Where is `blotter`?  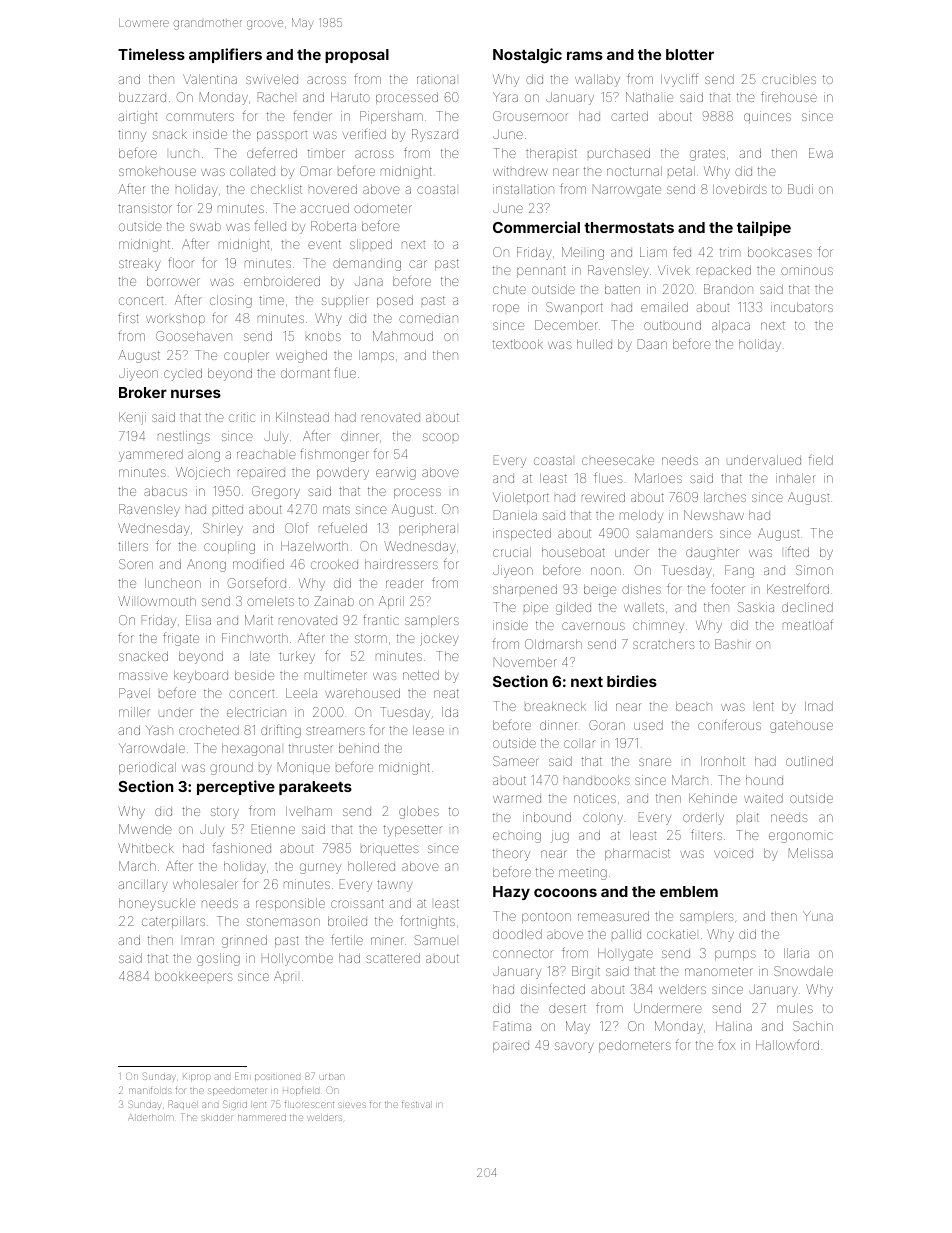 blotter is located at coordinates (690, 54).
